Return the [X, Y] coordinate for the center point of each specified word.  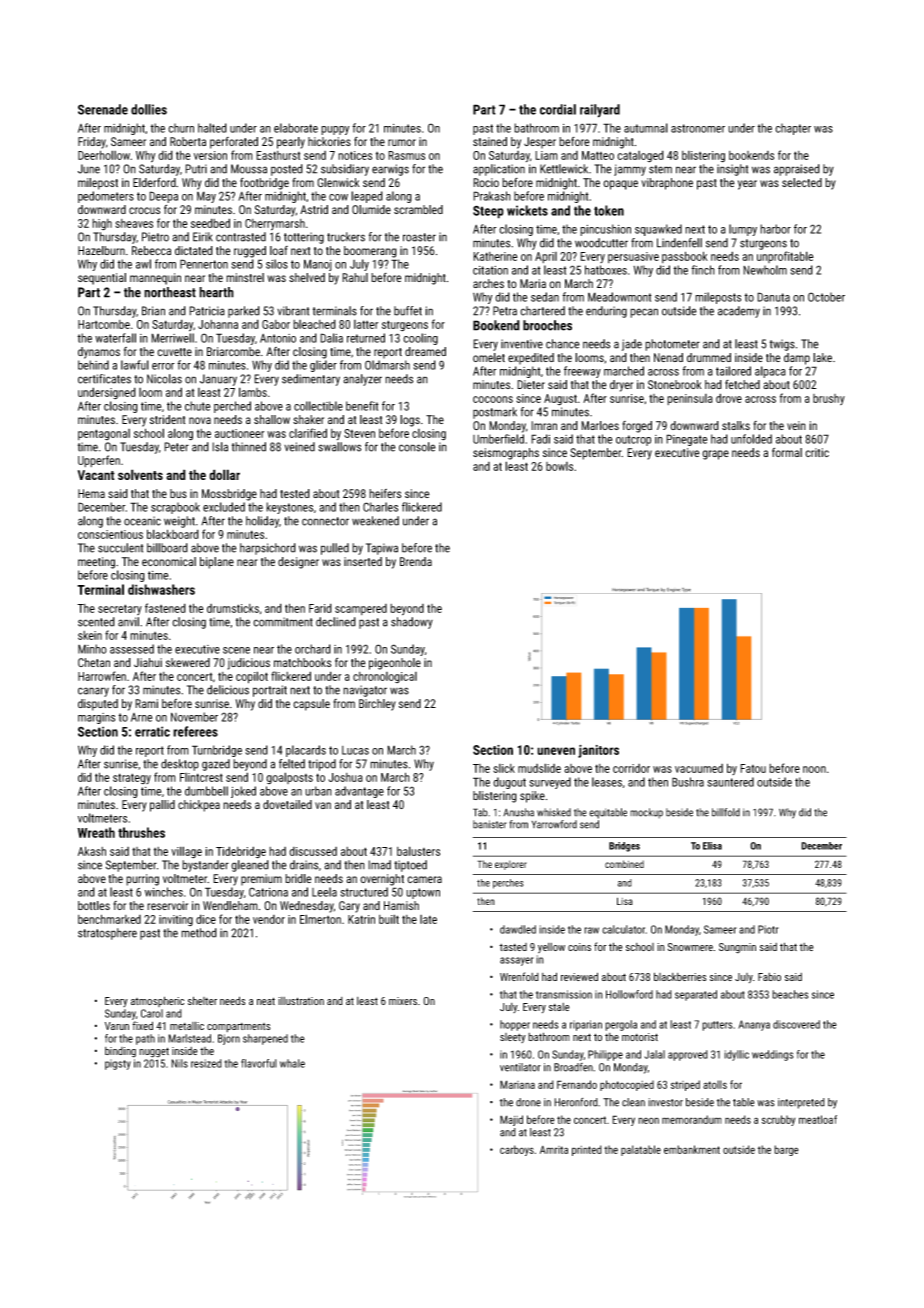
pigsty [118, 1064]
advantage [359, 792]
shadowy [412, 623]
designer [298, 563]
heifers [385, 493]
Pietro [155, 237]
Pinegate [686, 440]
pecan [644, 313]
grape [715, 455]
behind [93, 365]
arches [488, 283]
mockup [646, 813]
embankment [692, 1149]
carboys [517, 1150]
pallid [162, 806]
